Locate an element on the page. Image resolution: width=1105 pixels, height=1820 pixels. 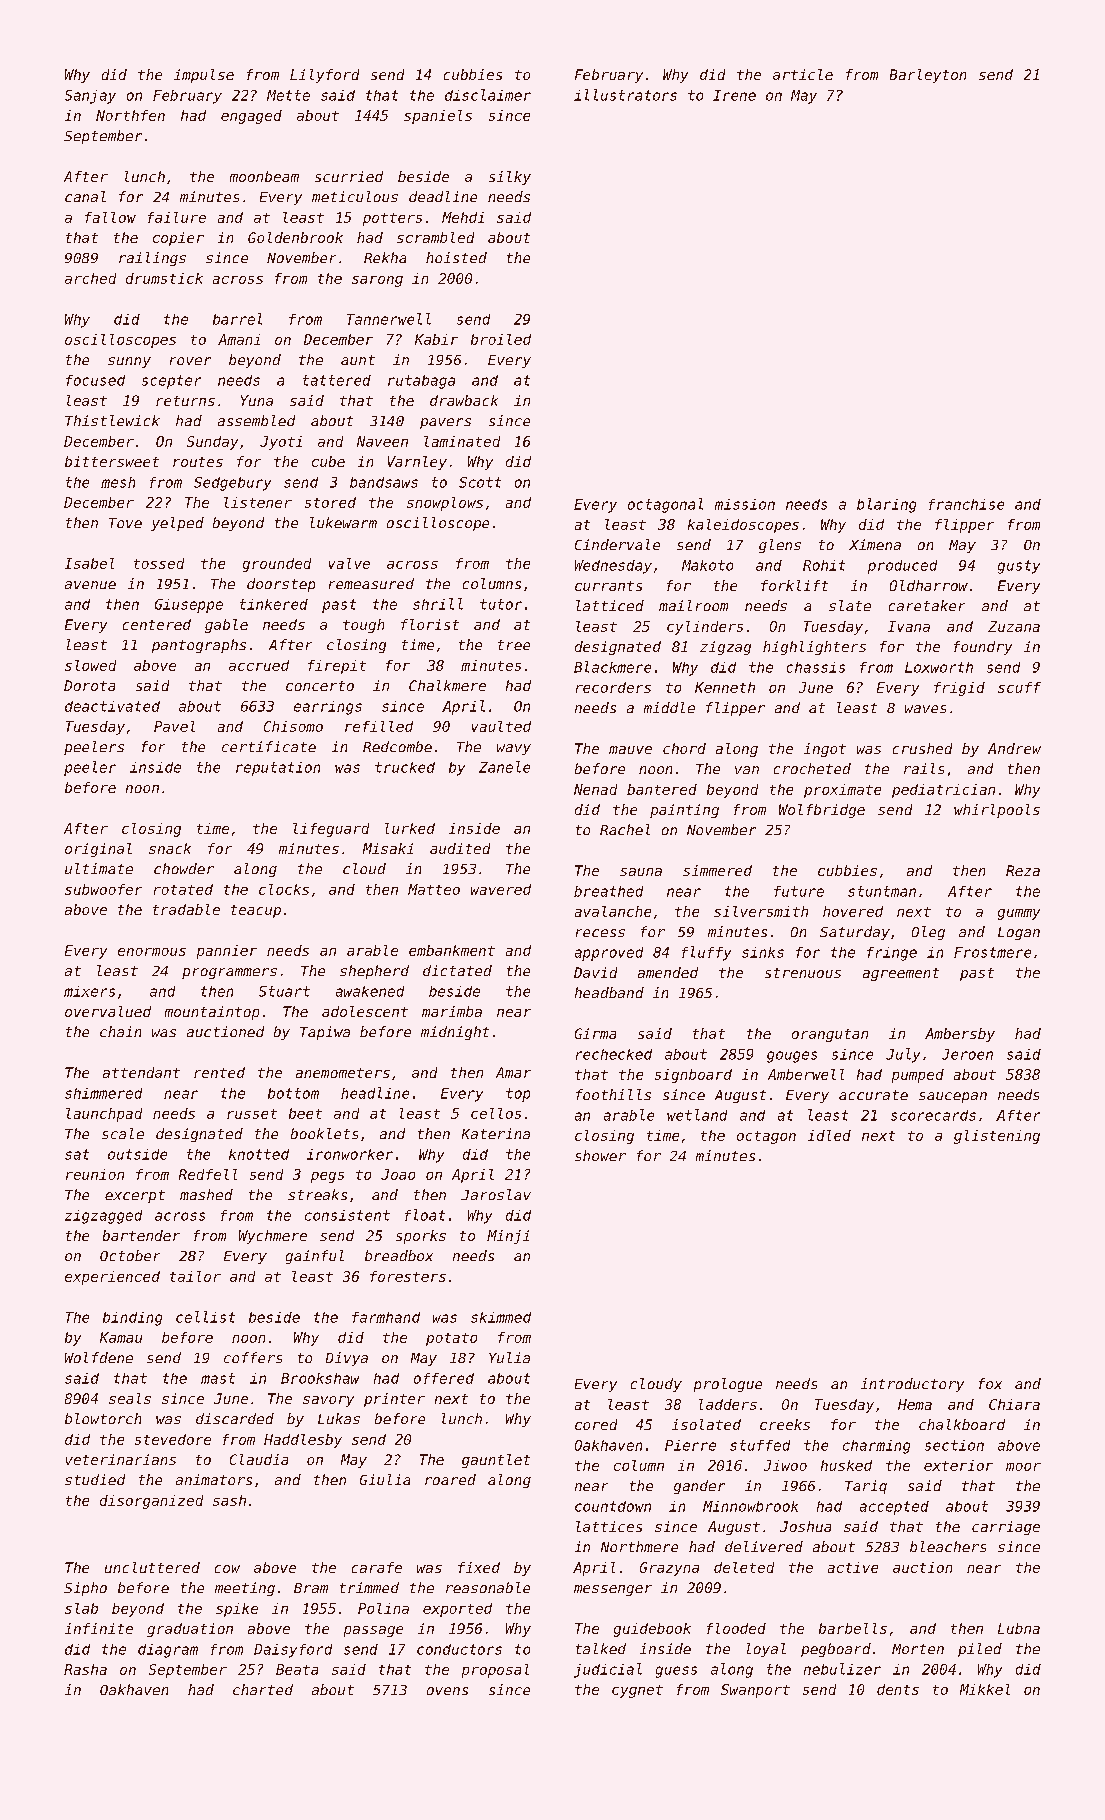
charted is located at coordinates (263, 1689).
